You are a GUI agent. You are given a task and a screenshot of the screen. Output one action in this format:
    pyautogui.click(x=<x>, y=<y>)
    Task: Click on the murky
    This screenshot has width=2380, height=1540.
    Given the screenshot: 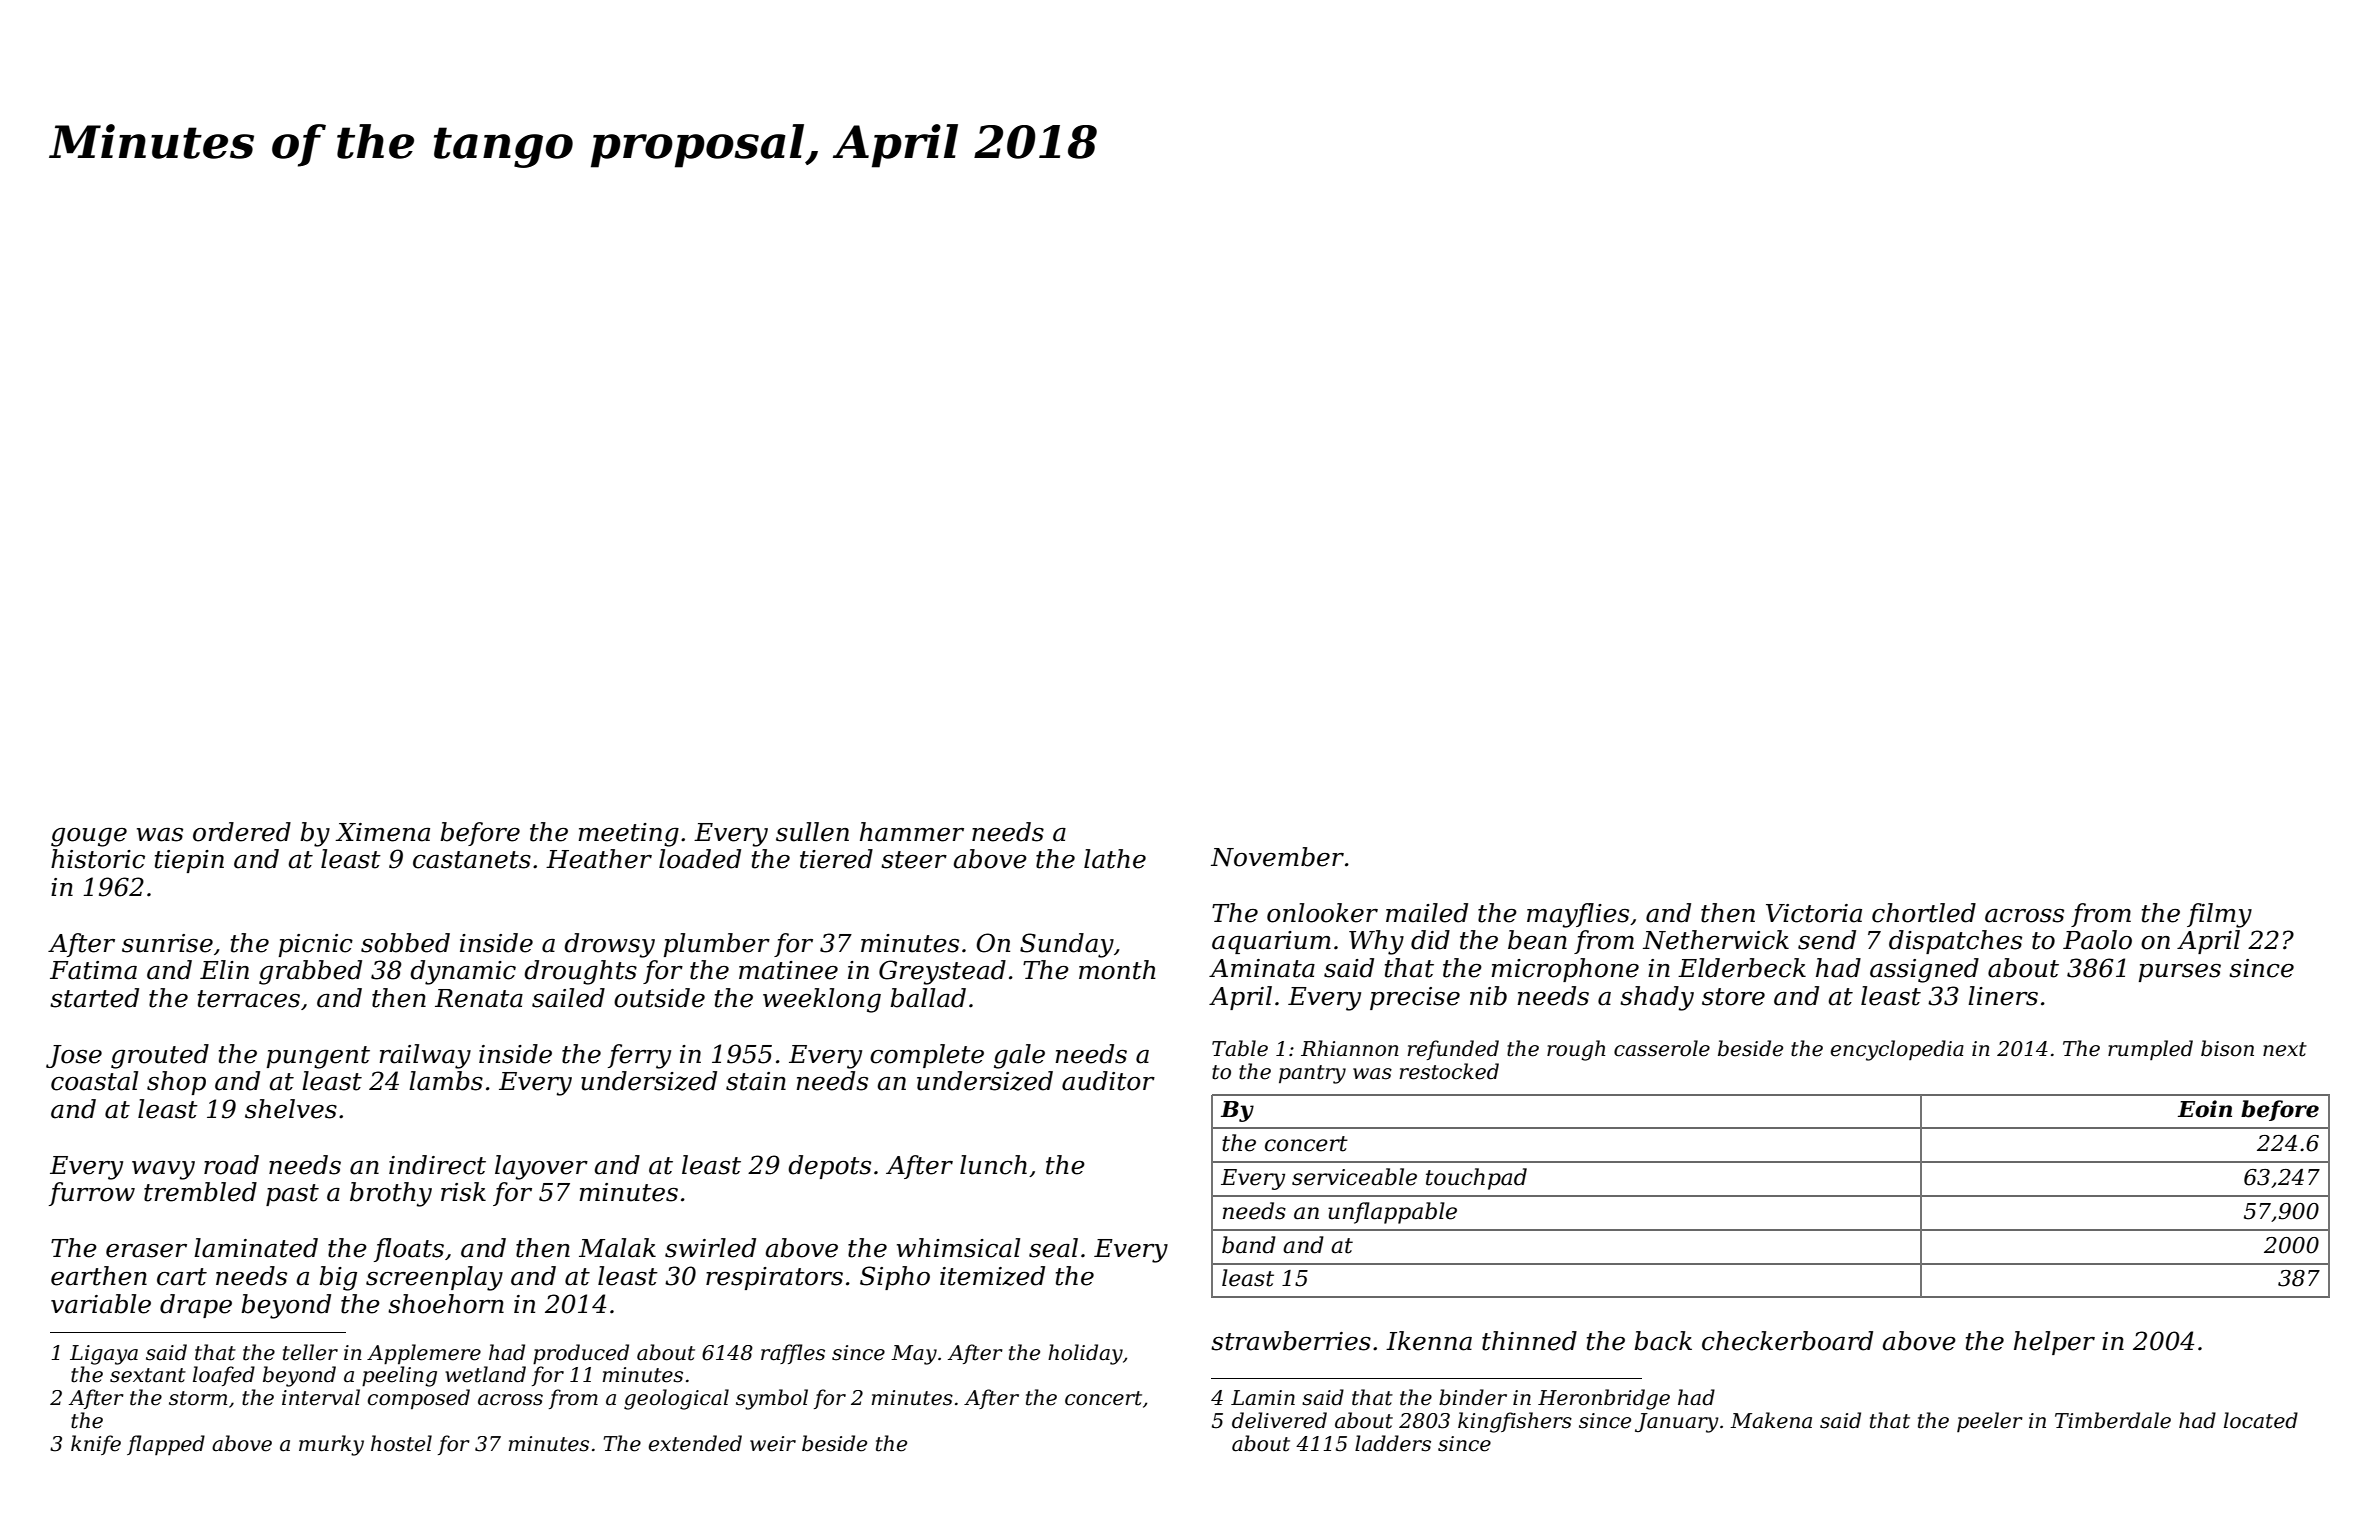 What is the action you would take?
    pyautogui.click(x=331, y=1445)
